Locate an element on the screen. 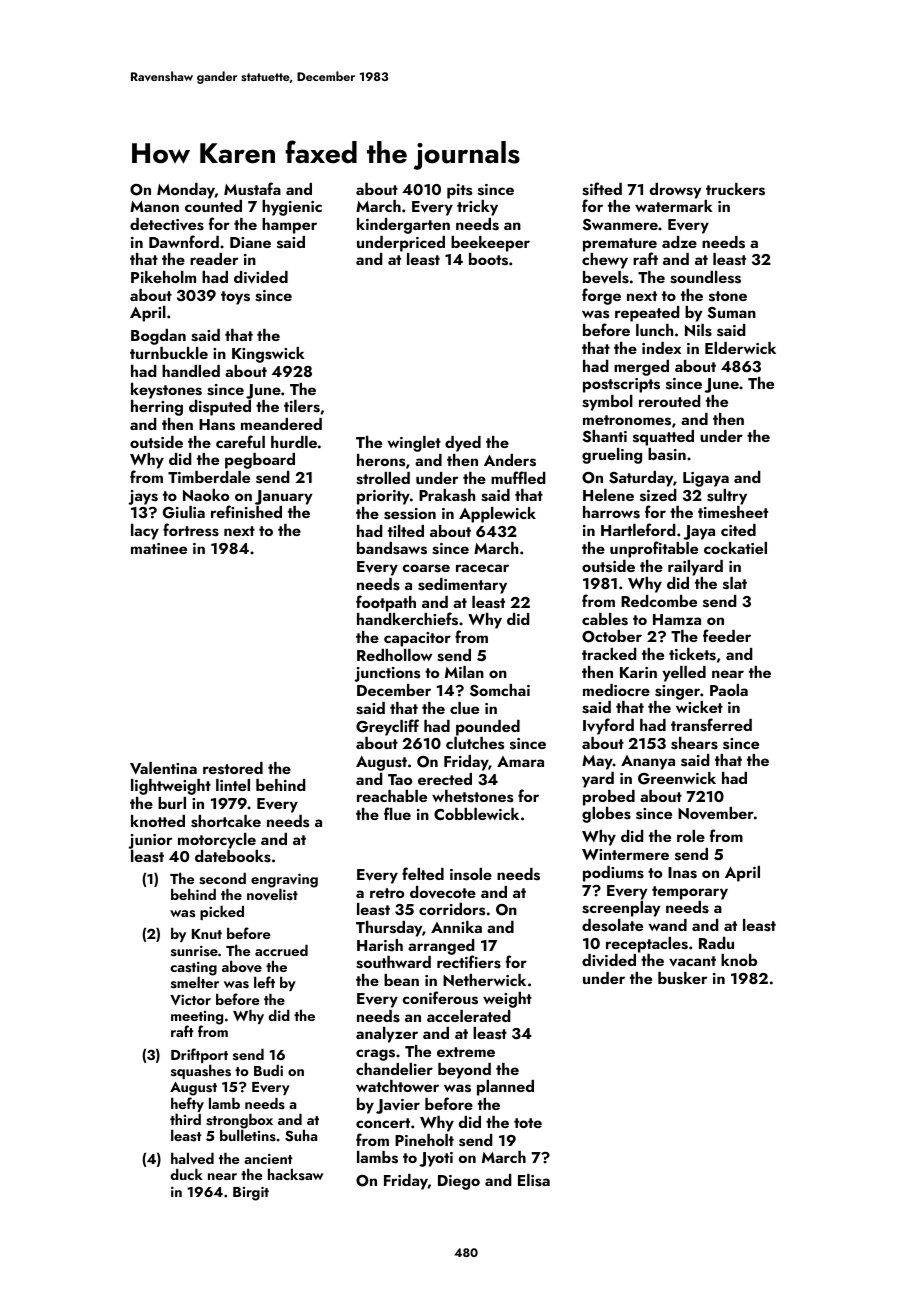  Diane is located at coordinates (250, 242).
